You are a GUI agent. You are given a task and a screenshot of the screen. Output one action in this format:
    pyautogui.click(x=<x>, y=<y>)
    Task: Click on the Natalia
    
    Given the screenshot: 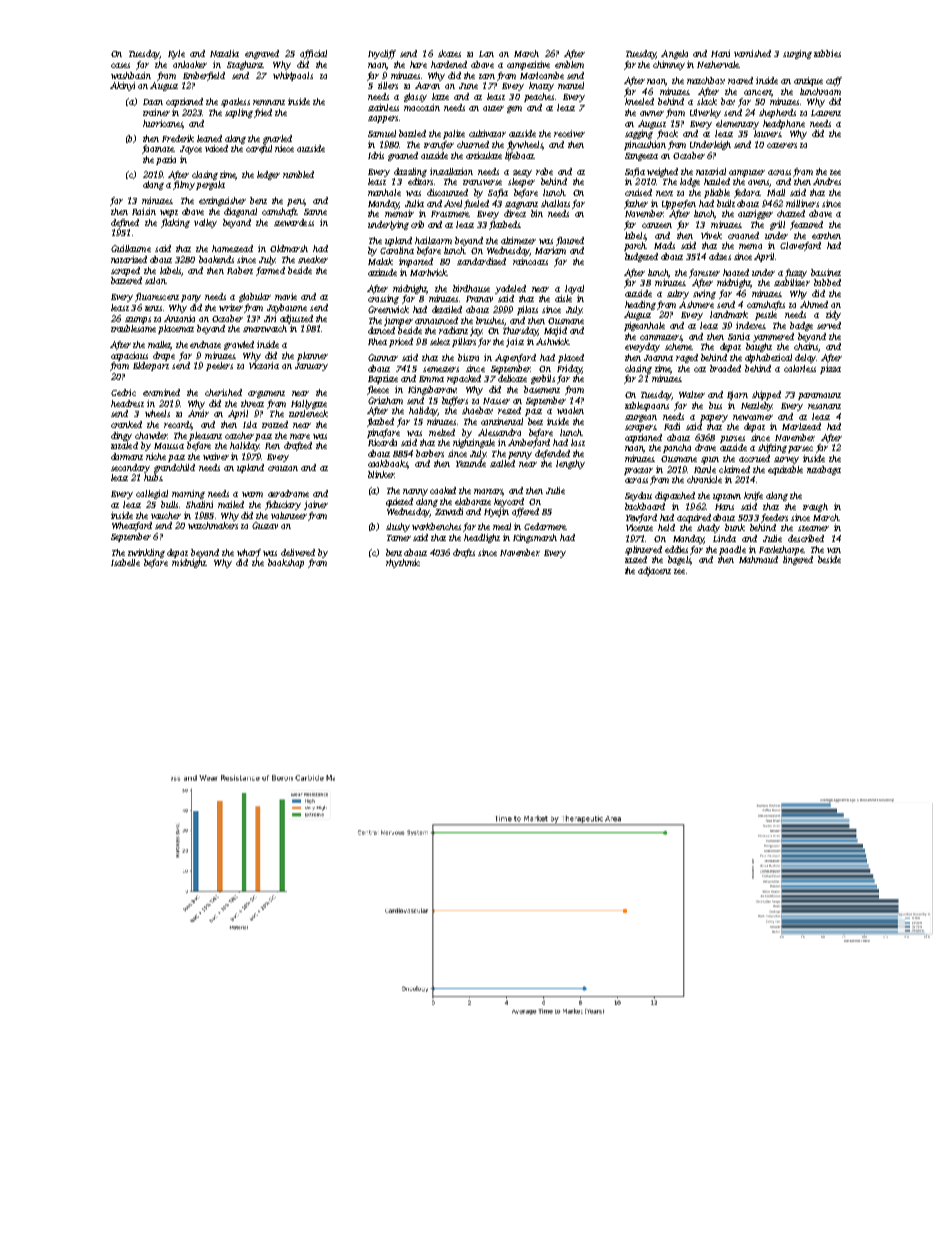 What is the action you would take?
    pyautogui.click(x=224, y=53)
